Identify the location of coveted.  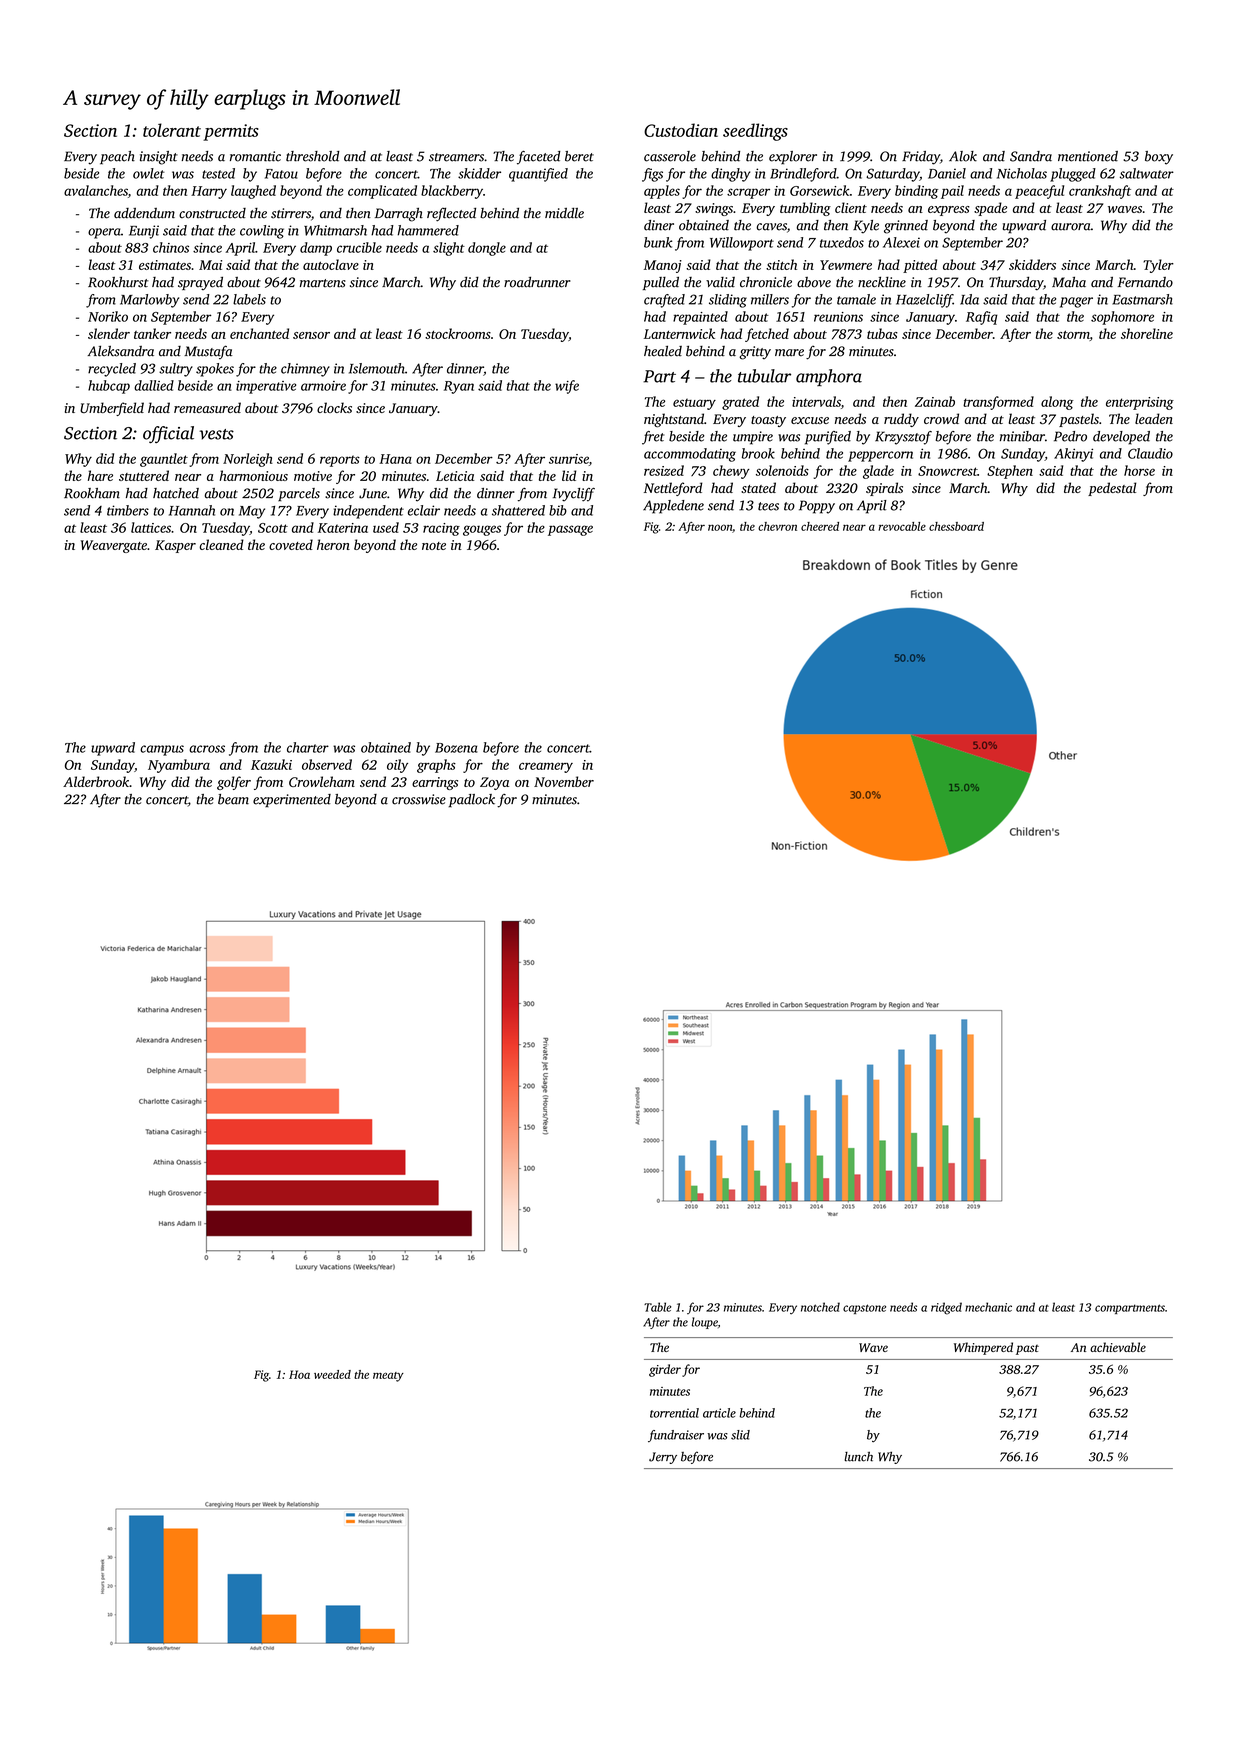
(291, 544).
